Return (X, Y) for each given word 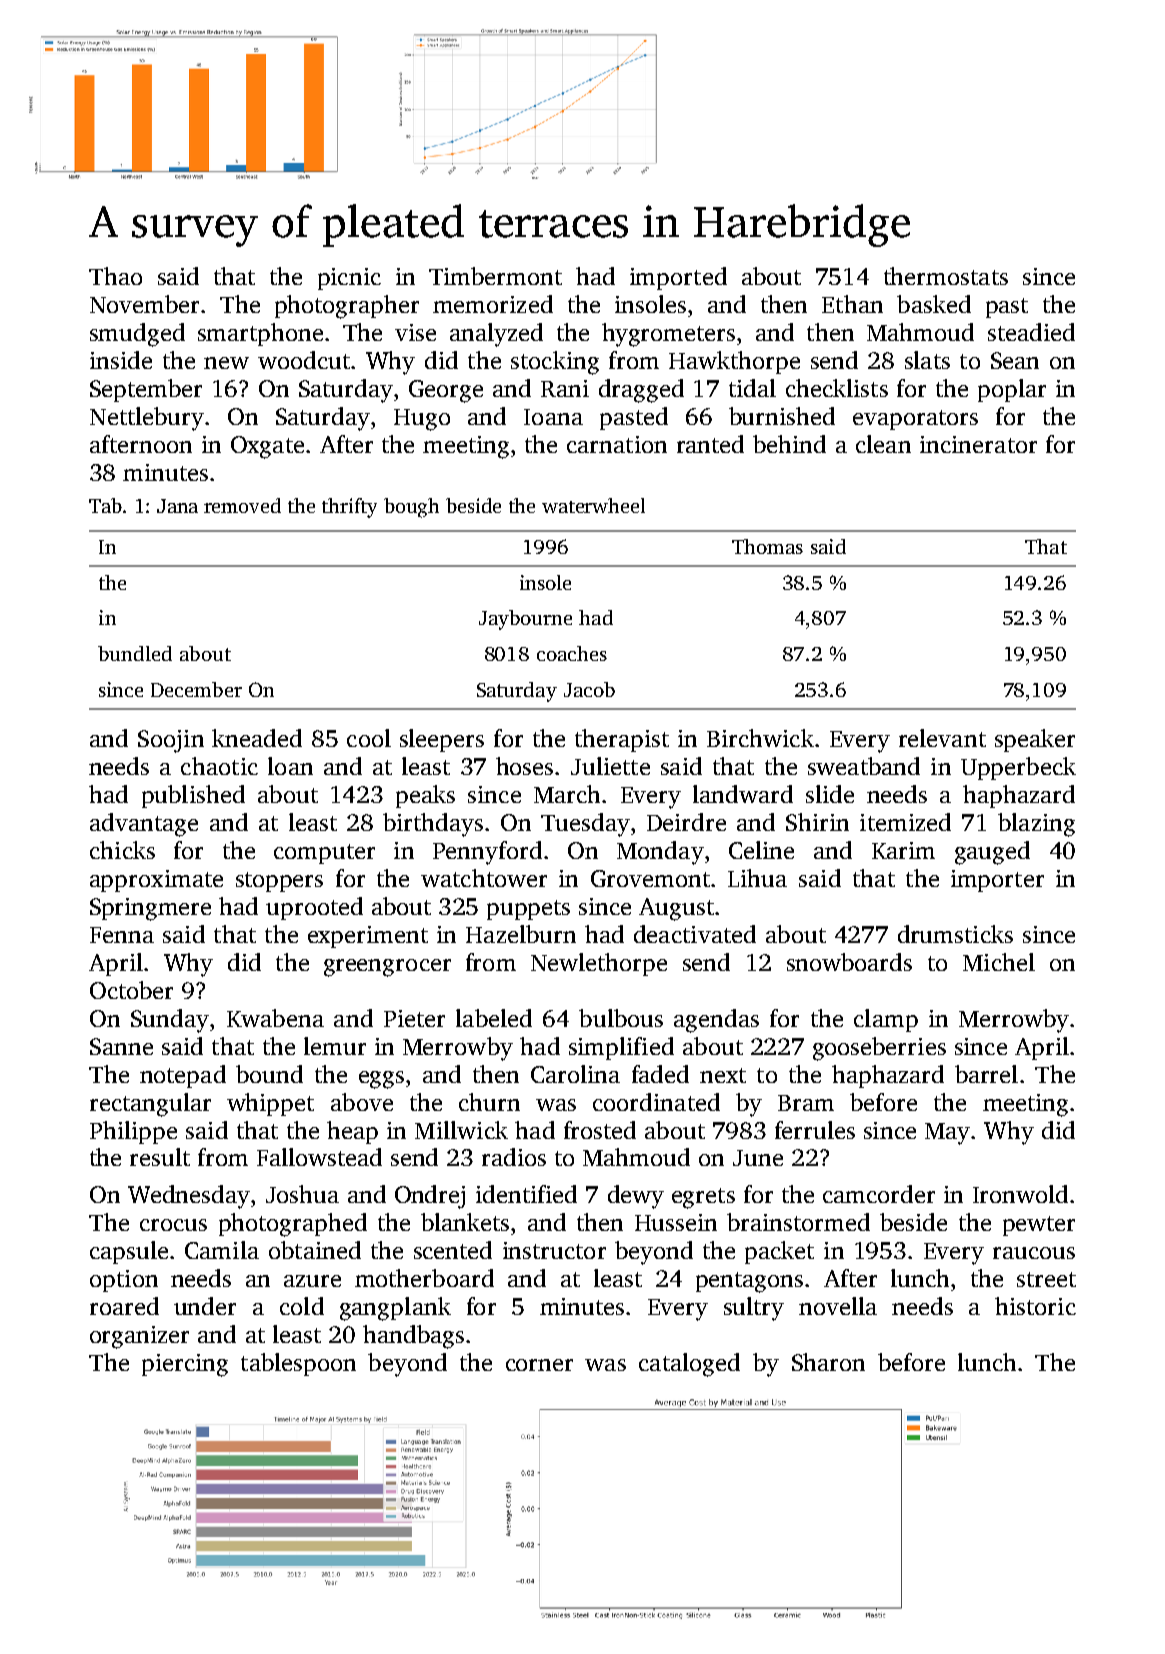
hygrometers (668, 335)
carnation (617, 444)
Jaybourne (525, 620)
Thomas (767, 546)
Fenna (122, 935)
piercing (185, 1365)
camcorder (879, 1194)
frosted (600, 1130)
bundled (135, 653)
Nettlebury (147, 419)
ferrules (815, 1130)
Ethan (852, 304)
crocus (173, 1225)
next (723, 1075)
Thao (115, 276)
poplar (1012, 390)
